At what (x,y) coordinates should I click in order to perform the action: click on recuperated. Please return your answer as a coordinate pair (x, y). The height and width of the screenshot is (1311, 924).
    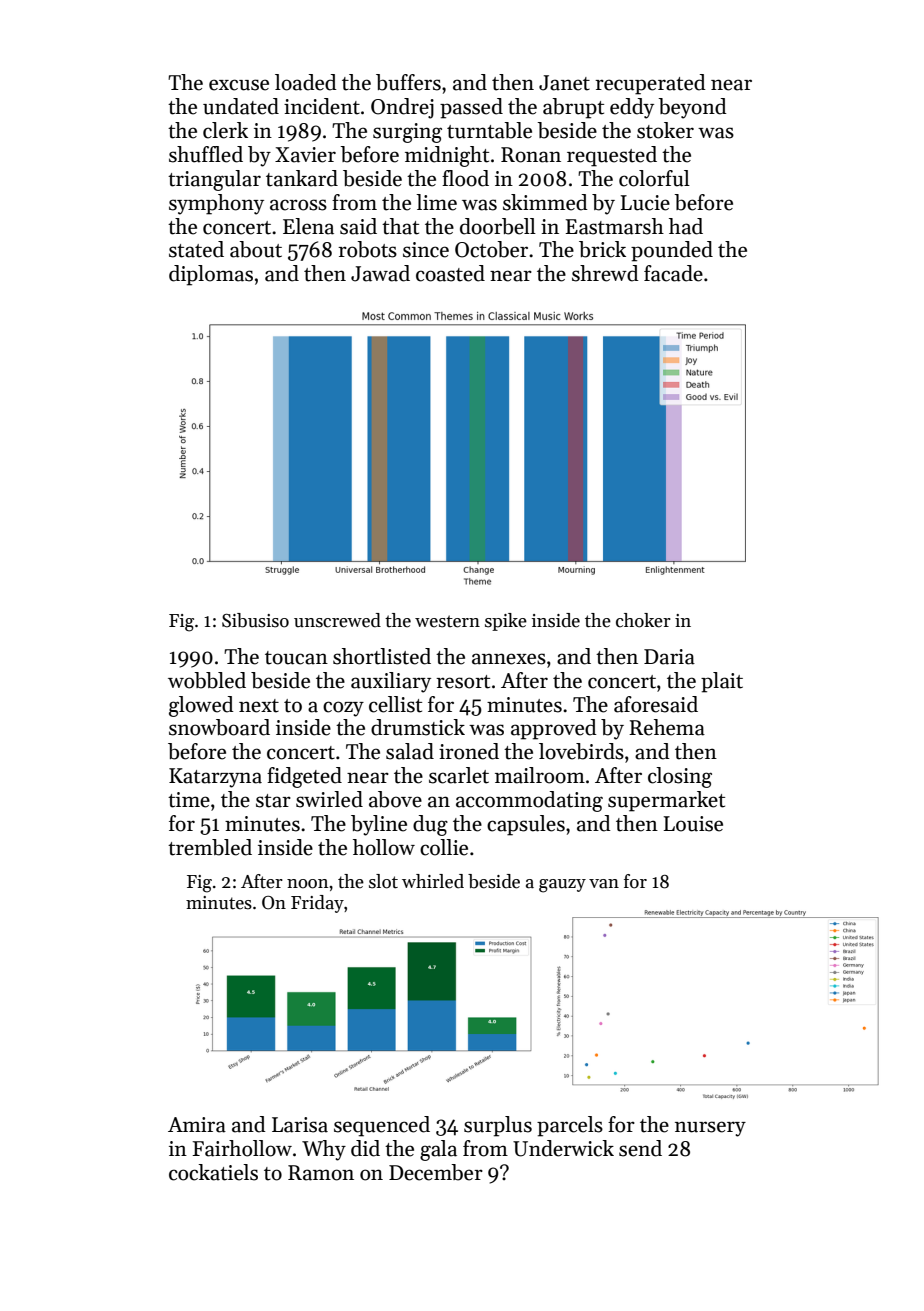
    Looking at the image, I should click on (650, 84).
